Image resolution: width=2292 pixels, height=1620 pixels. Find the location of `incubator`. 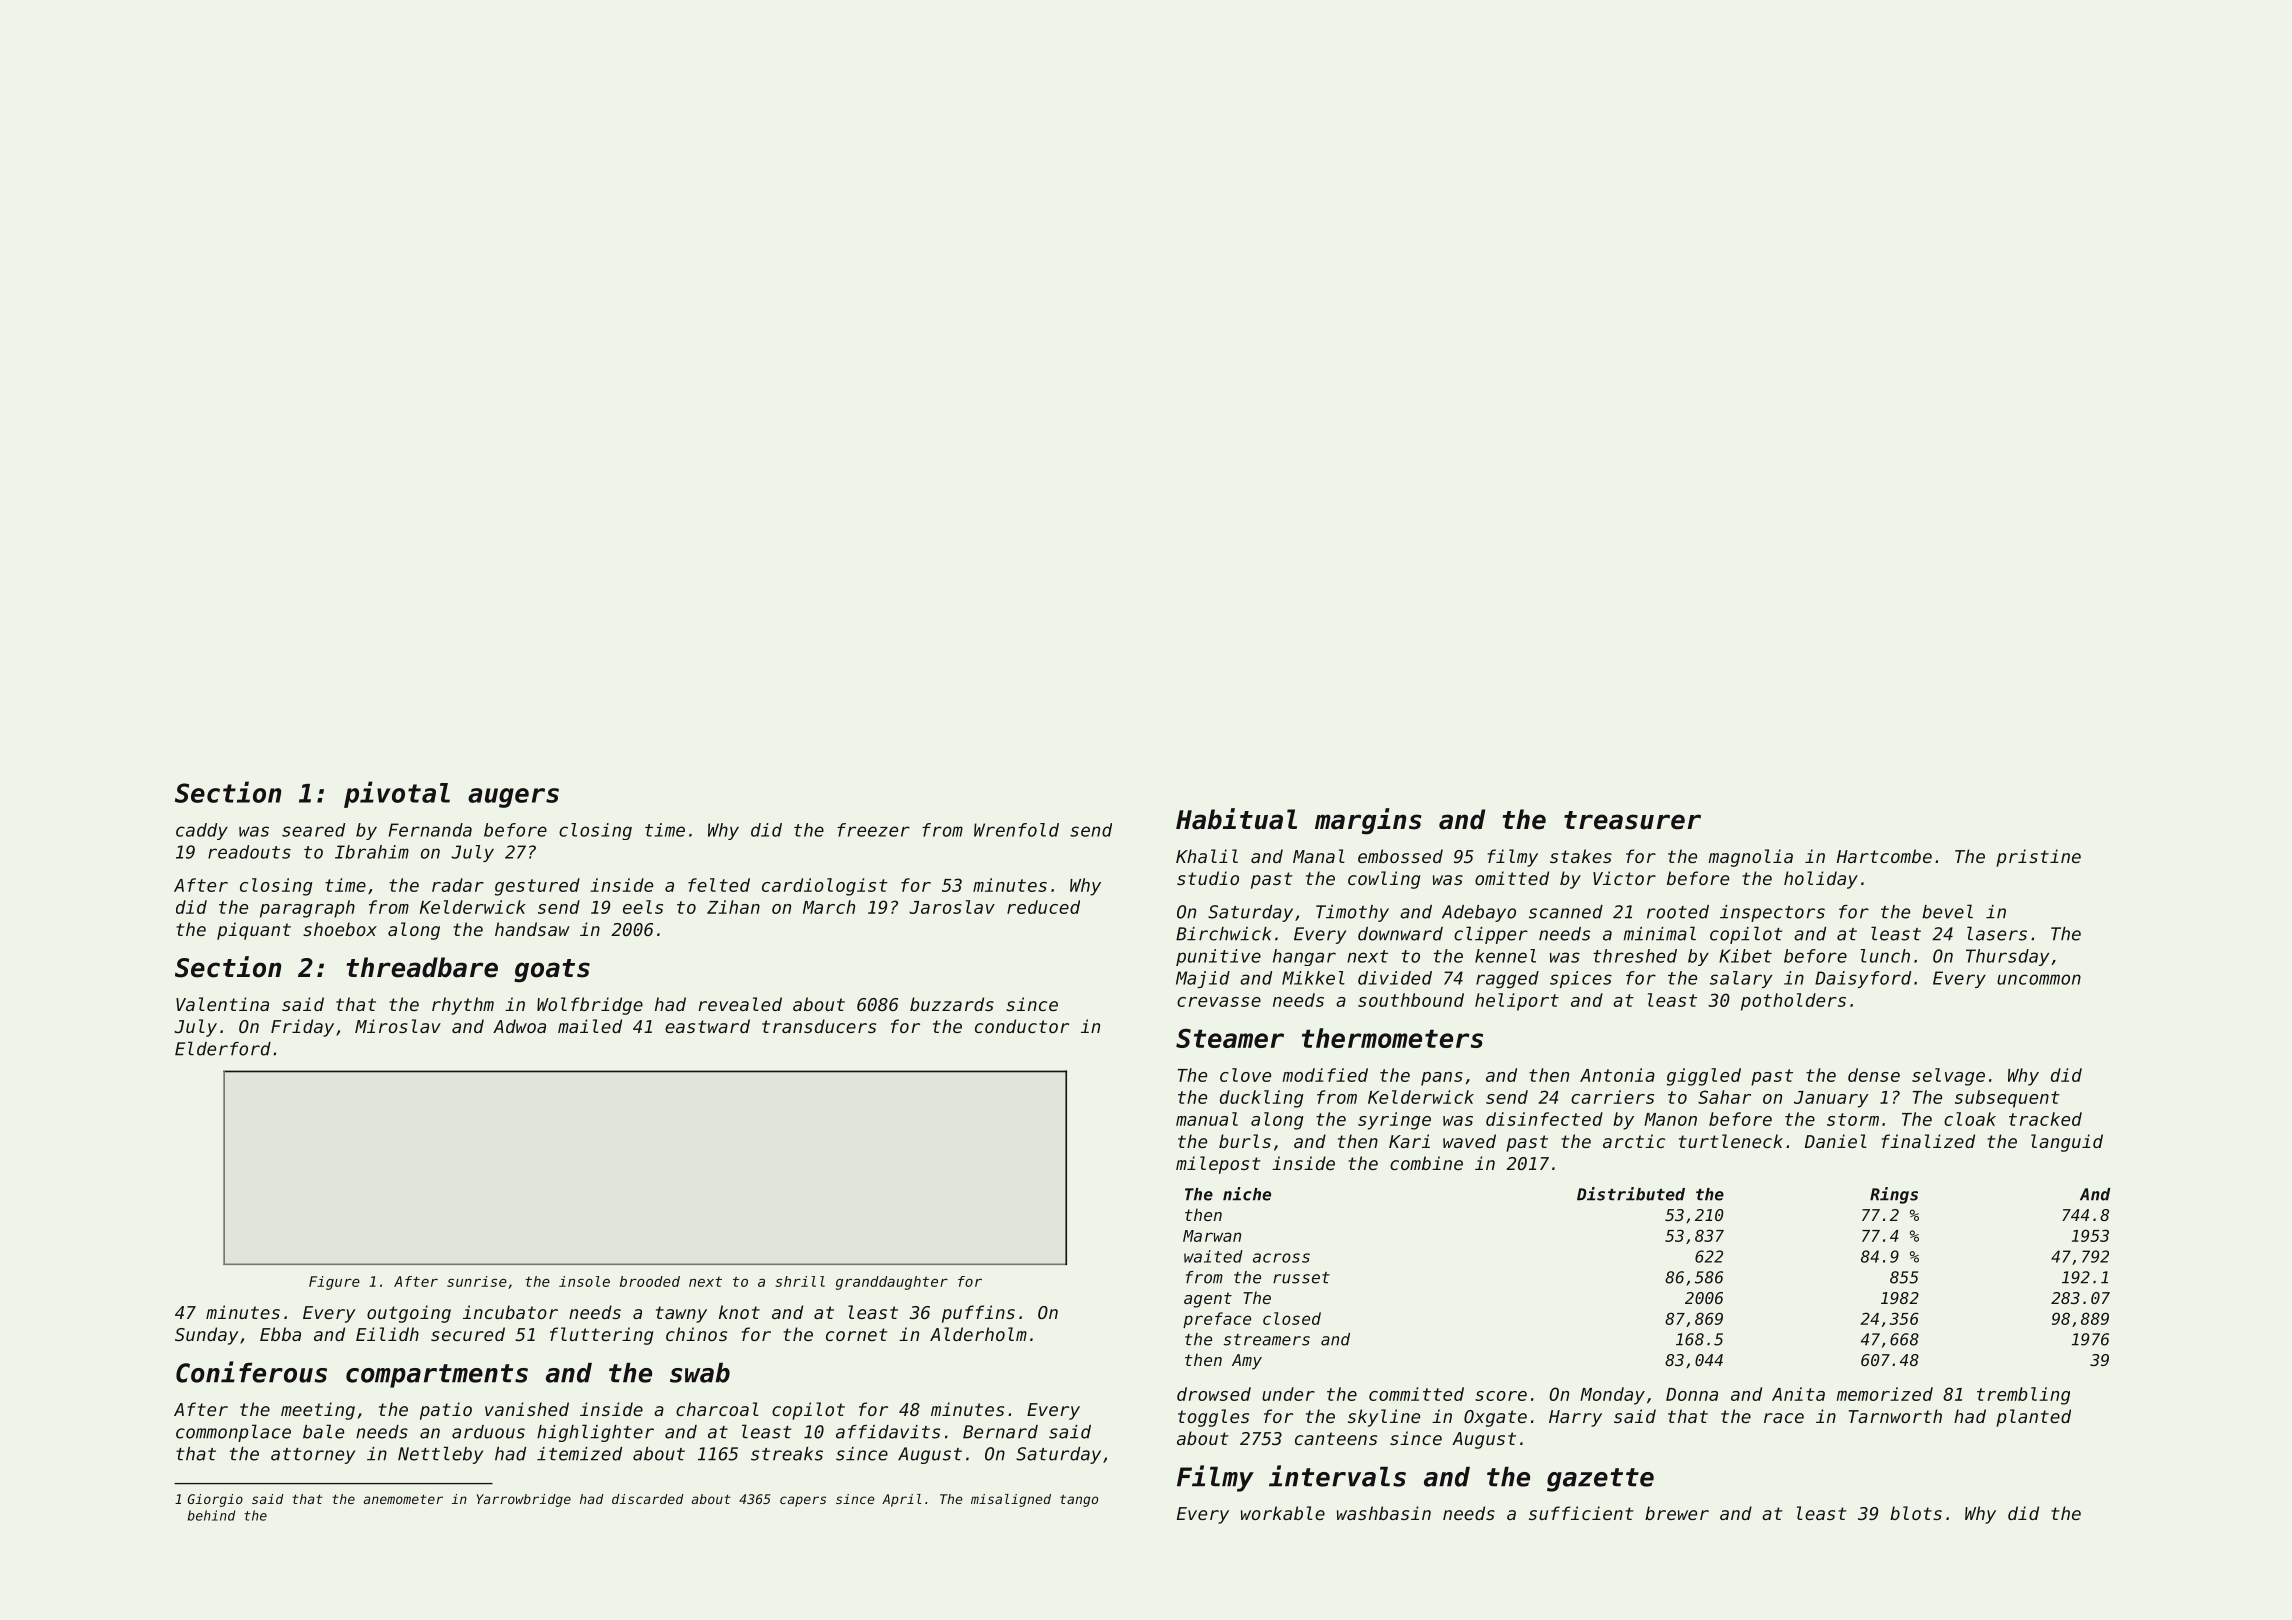

incubator is located at coordinates (510, 1312).
